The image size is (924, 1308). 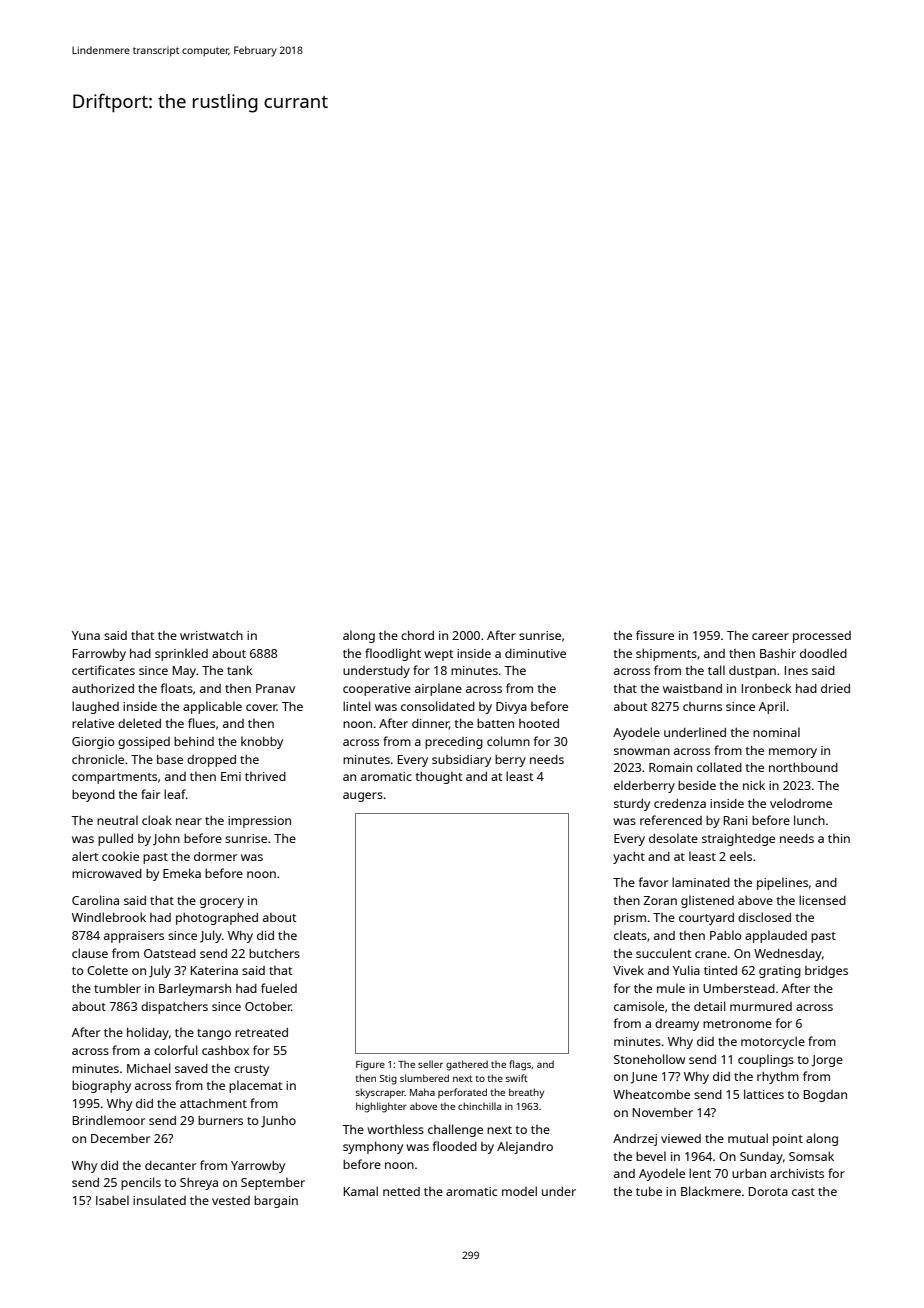 What do you see at coordinates (211, 635) in the page?
I see `wristwatch` at bounding box center [211, 635].
